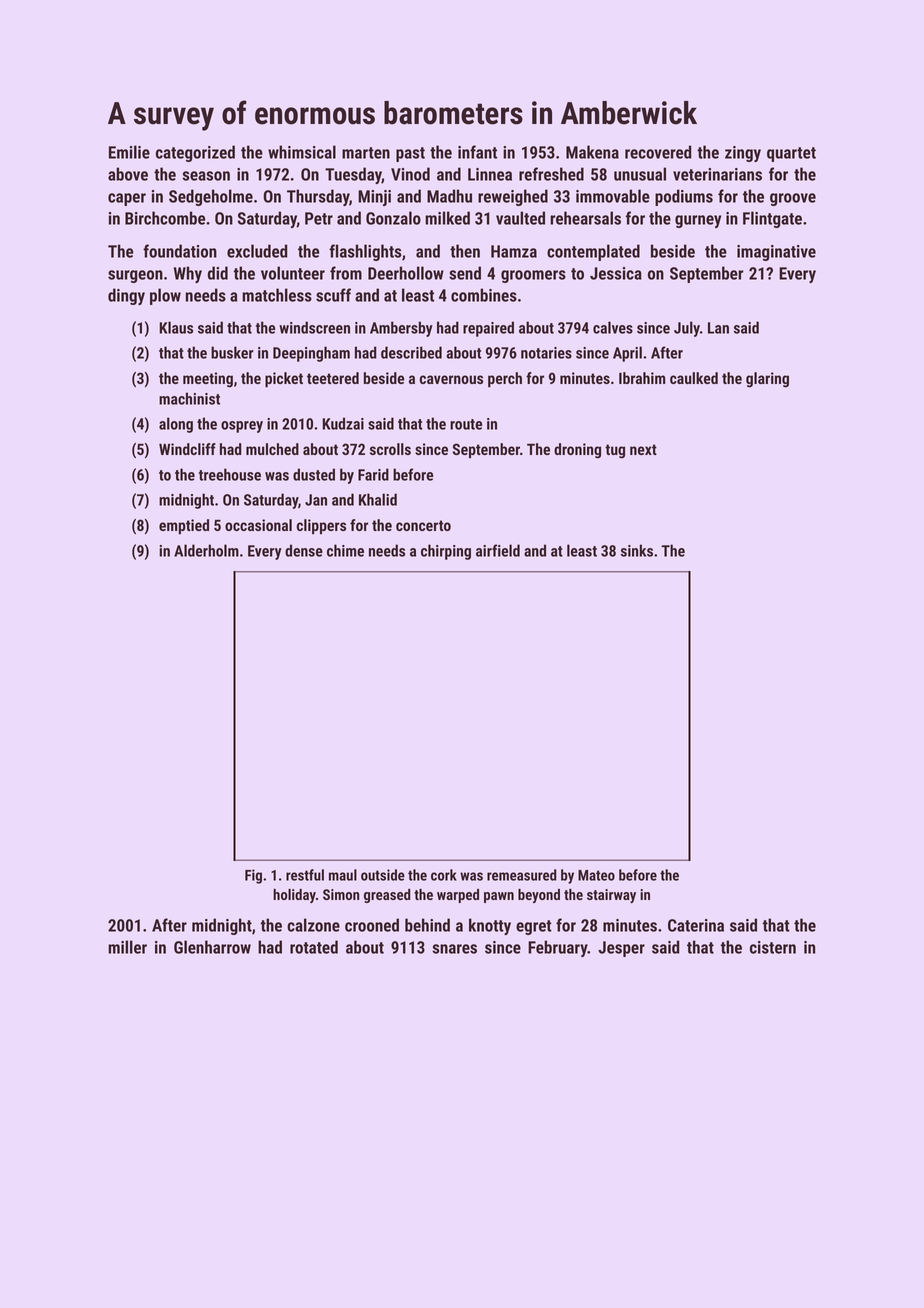 This image has height=1308, width=924. Describe the element at coordinates (206, 550) in the image. I see `Alderholm` at that location.
